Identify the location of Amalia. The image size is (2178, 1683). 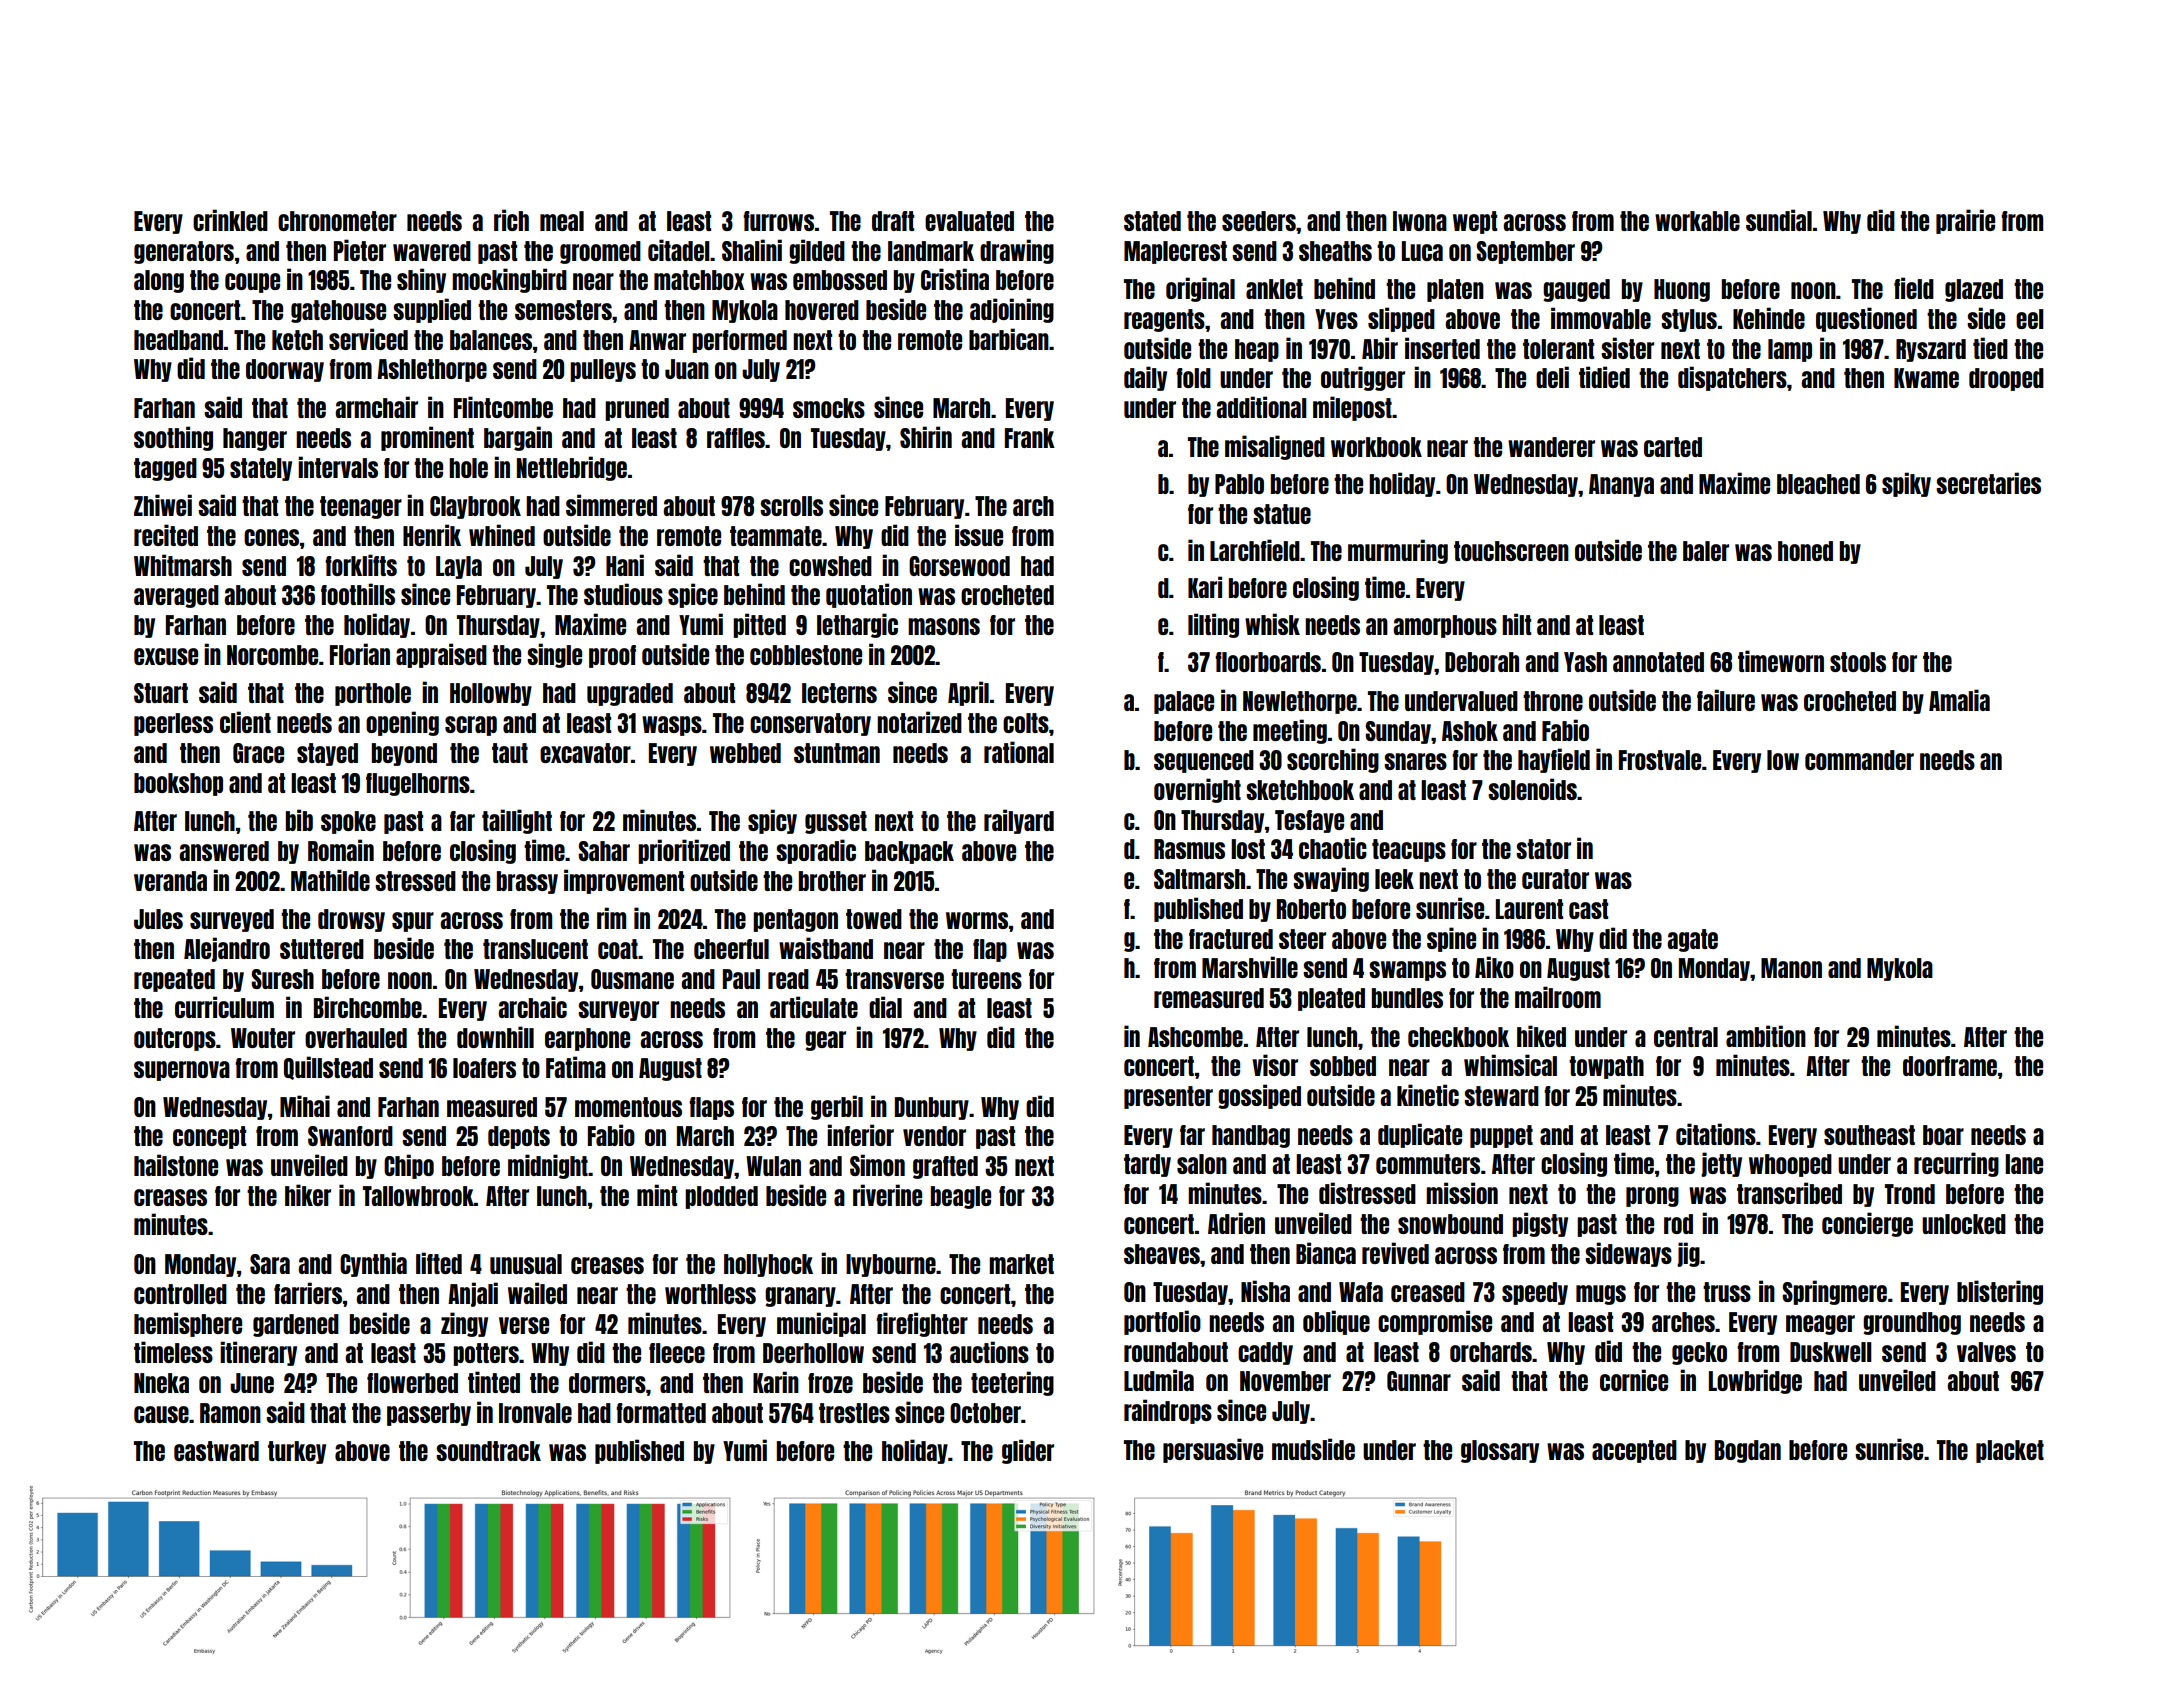
(1959, 700).
